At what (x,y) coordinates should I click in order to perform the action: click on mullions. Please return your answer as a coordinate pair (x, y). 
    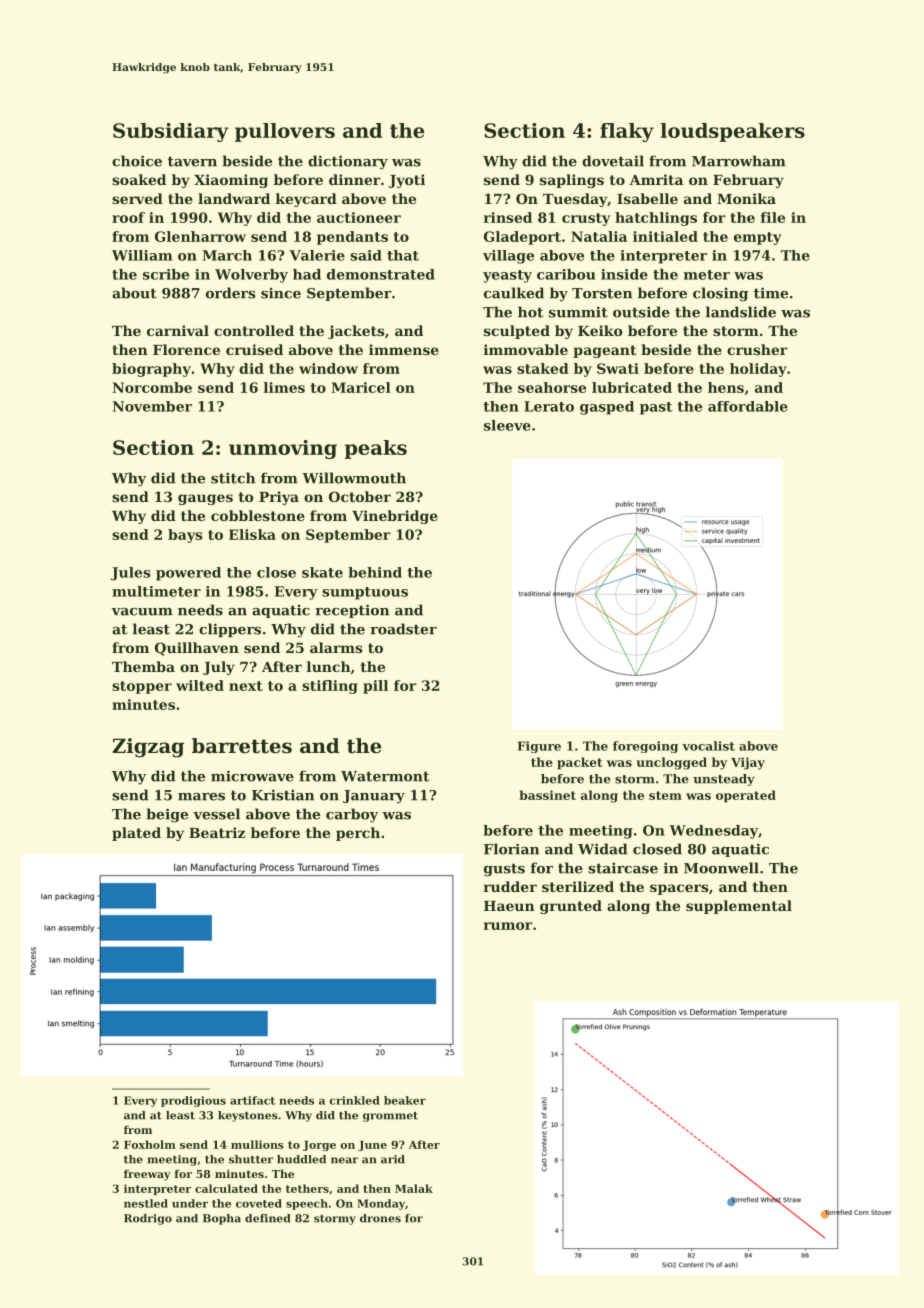
    Looking at the image, I should click on (257, 1144).
